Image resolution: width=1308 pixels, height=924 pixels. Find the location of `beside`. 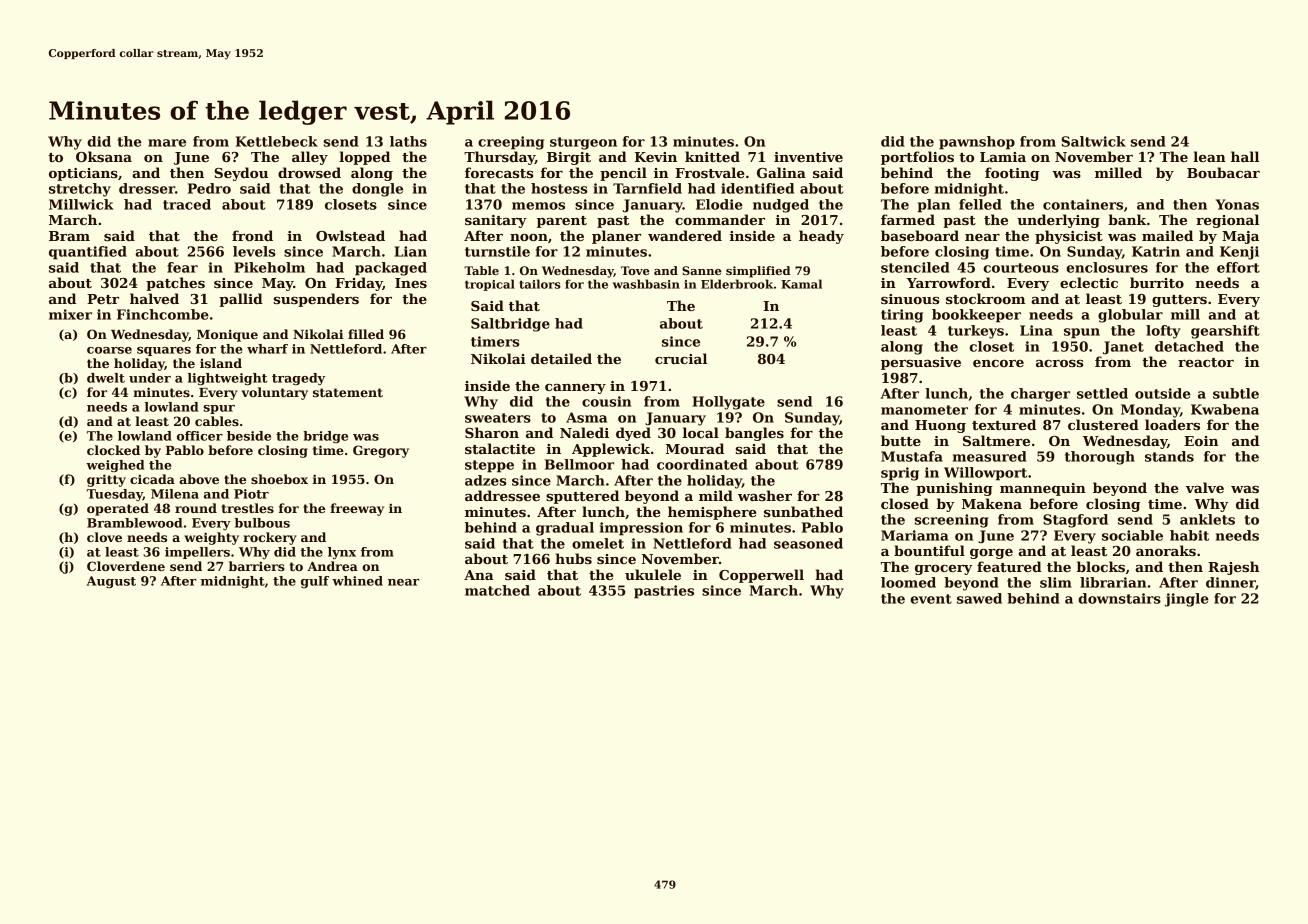

beside is located at coordinates (249, 436).
